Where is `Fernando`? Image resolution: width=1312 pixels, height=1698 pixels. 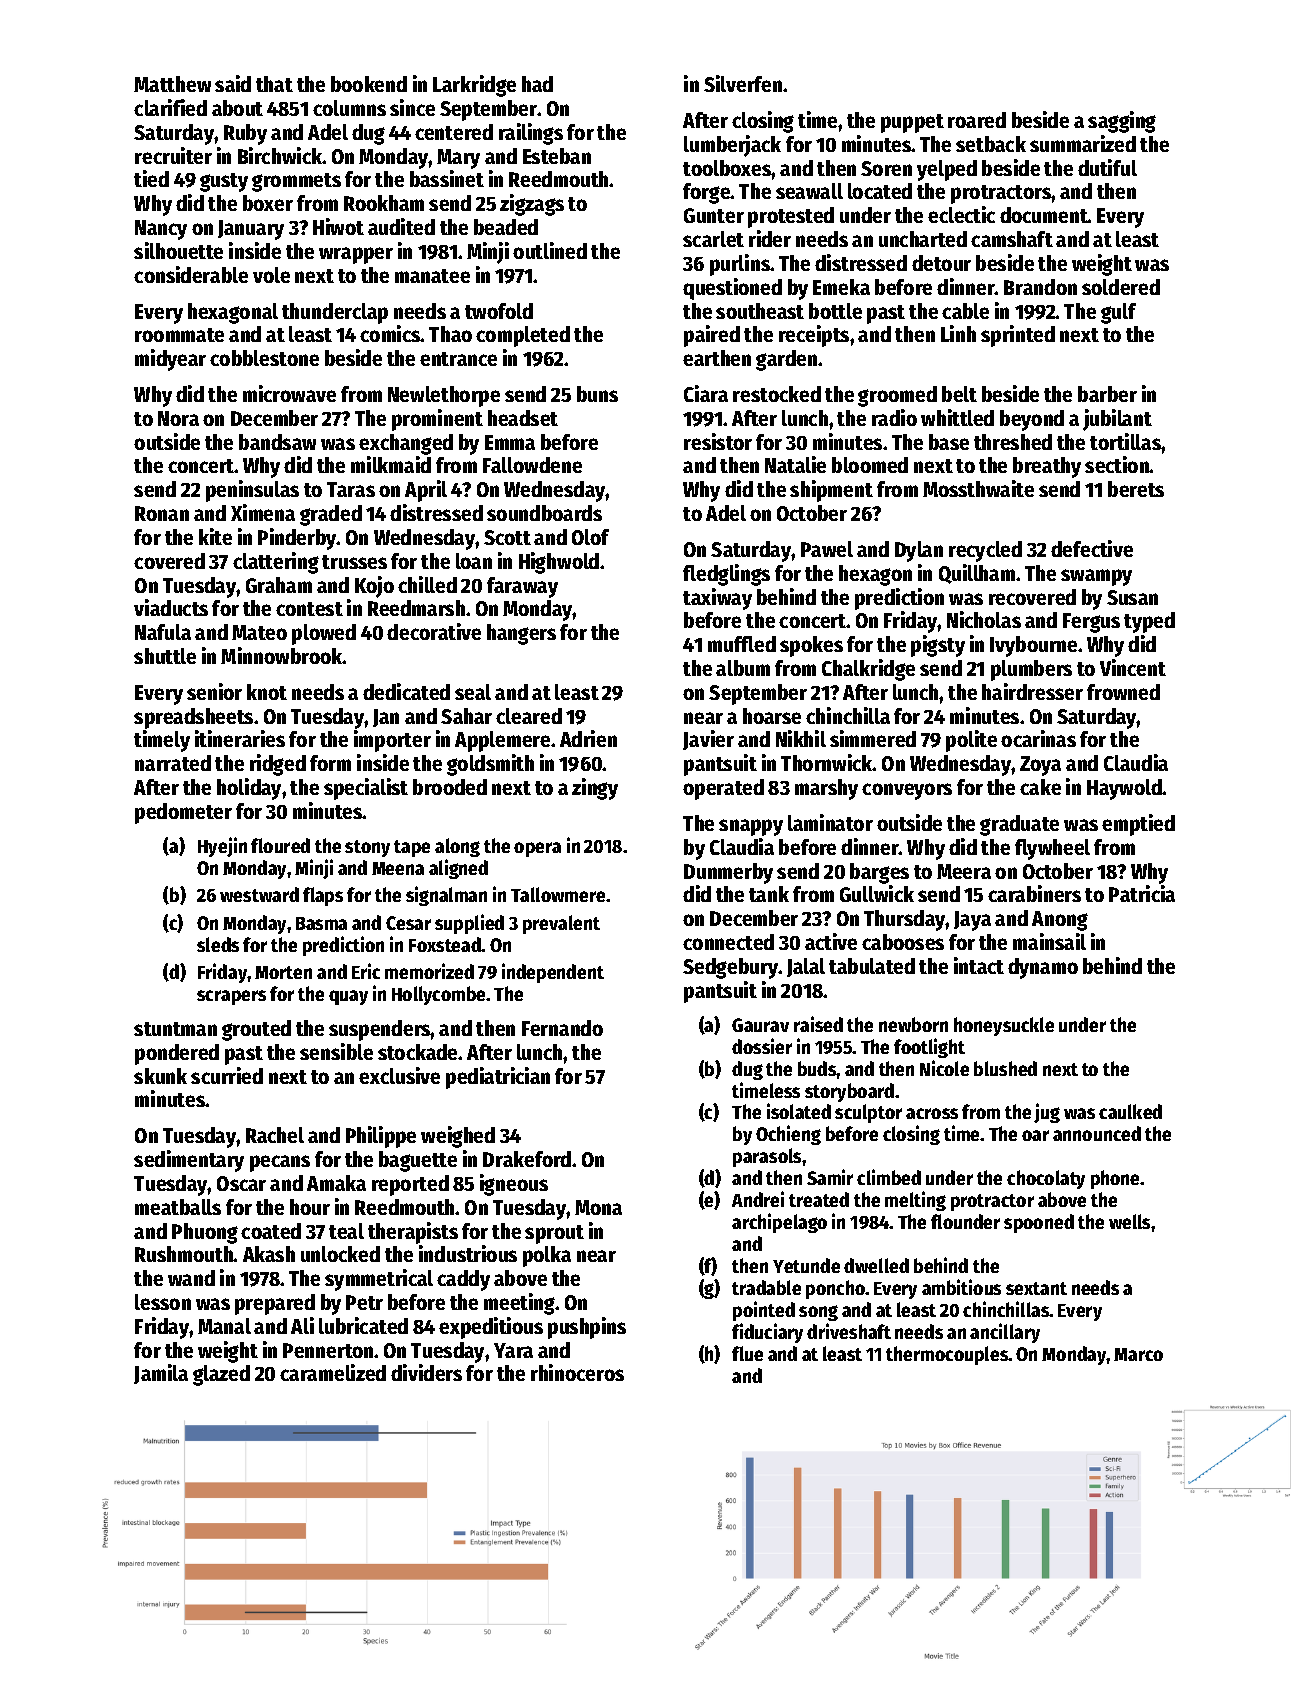
Fernando is located at coordinates (562, 1028).
